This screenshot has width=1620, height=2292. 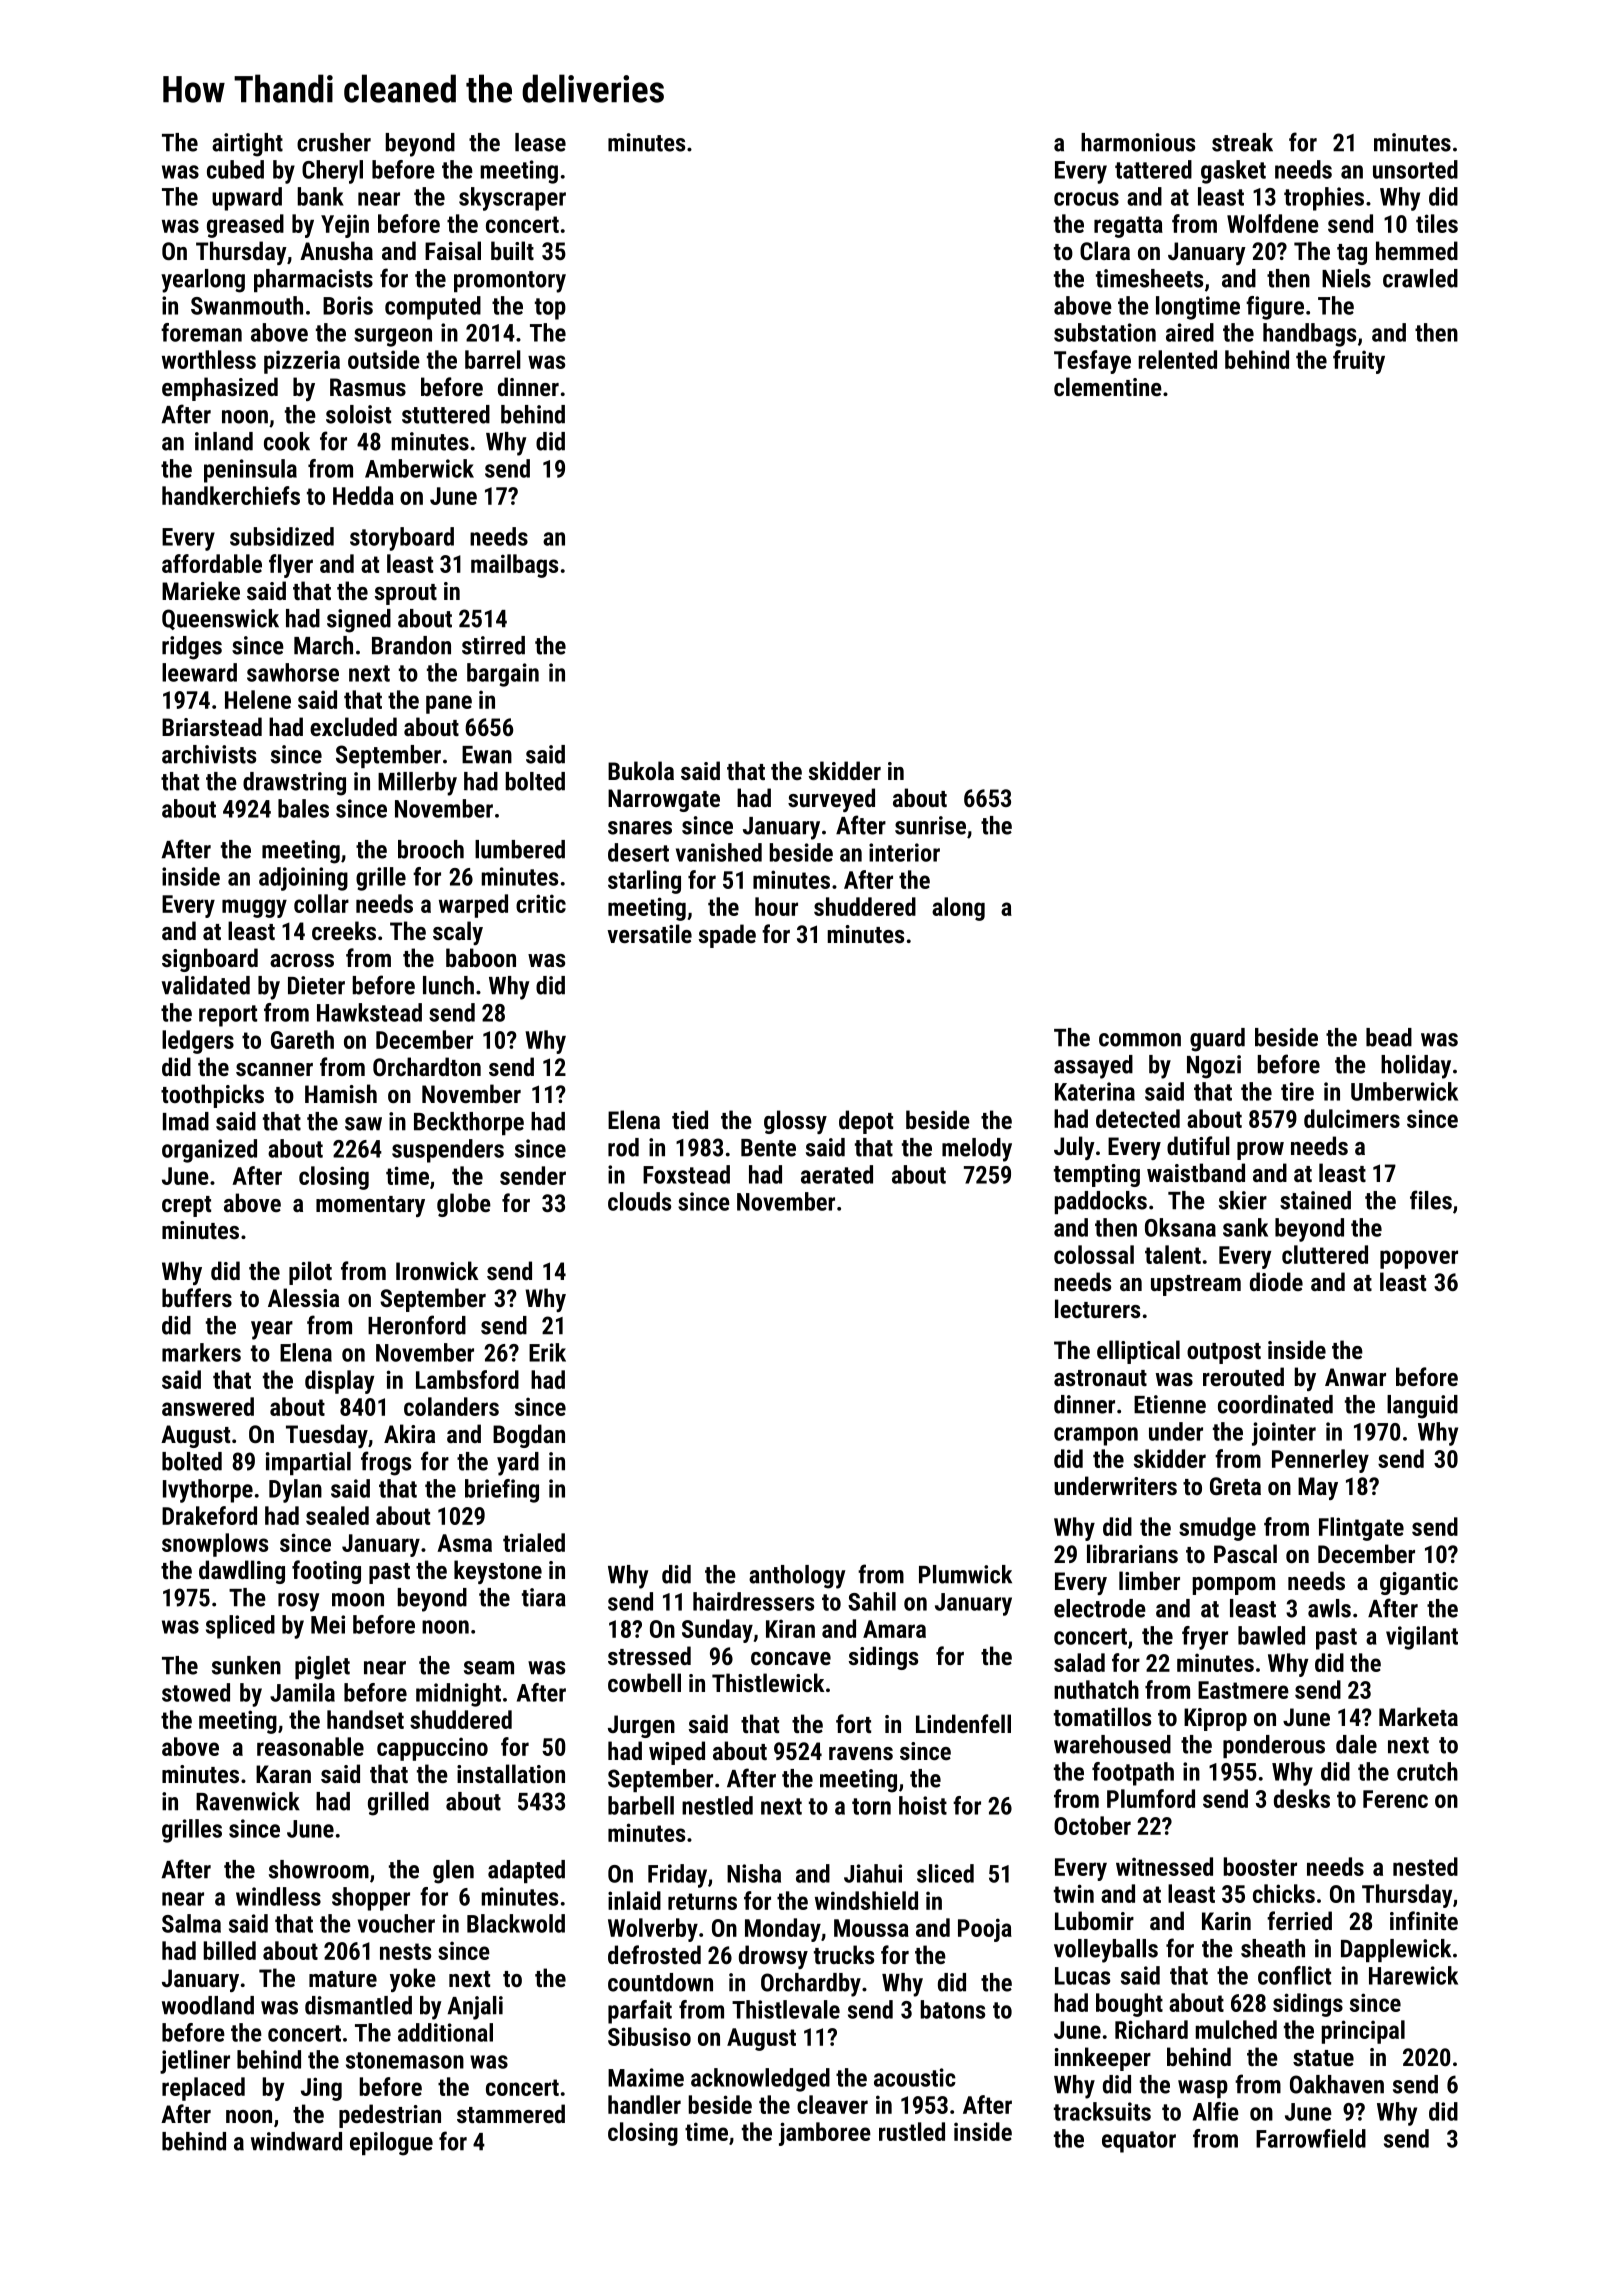 I want to click on sunken, so click(x=246, y=1665).
